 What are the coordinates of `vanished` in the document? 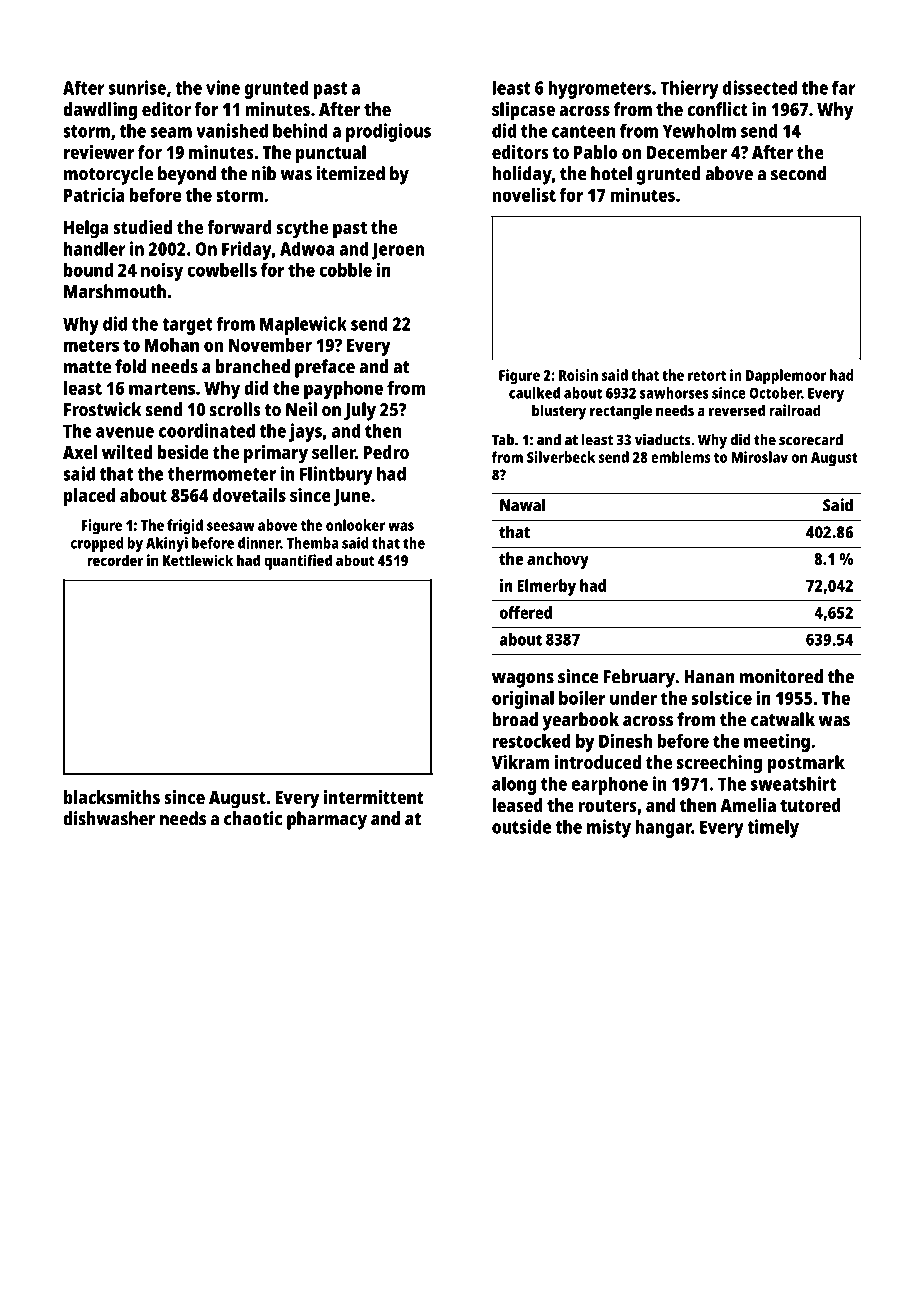 It's located at (232, 130).
